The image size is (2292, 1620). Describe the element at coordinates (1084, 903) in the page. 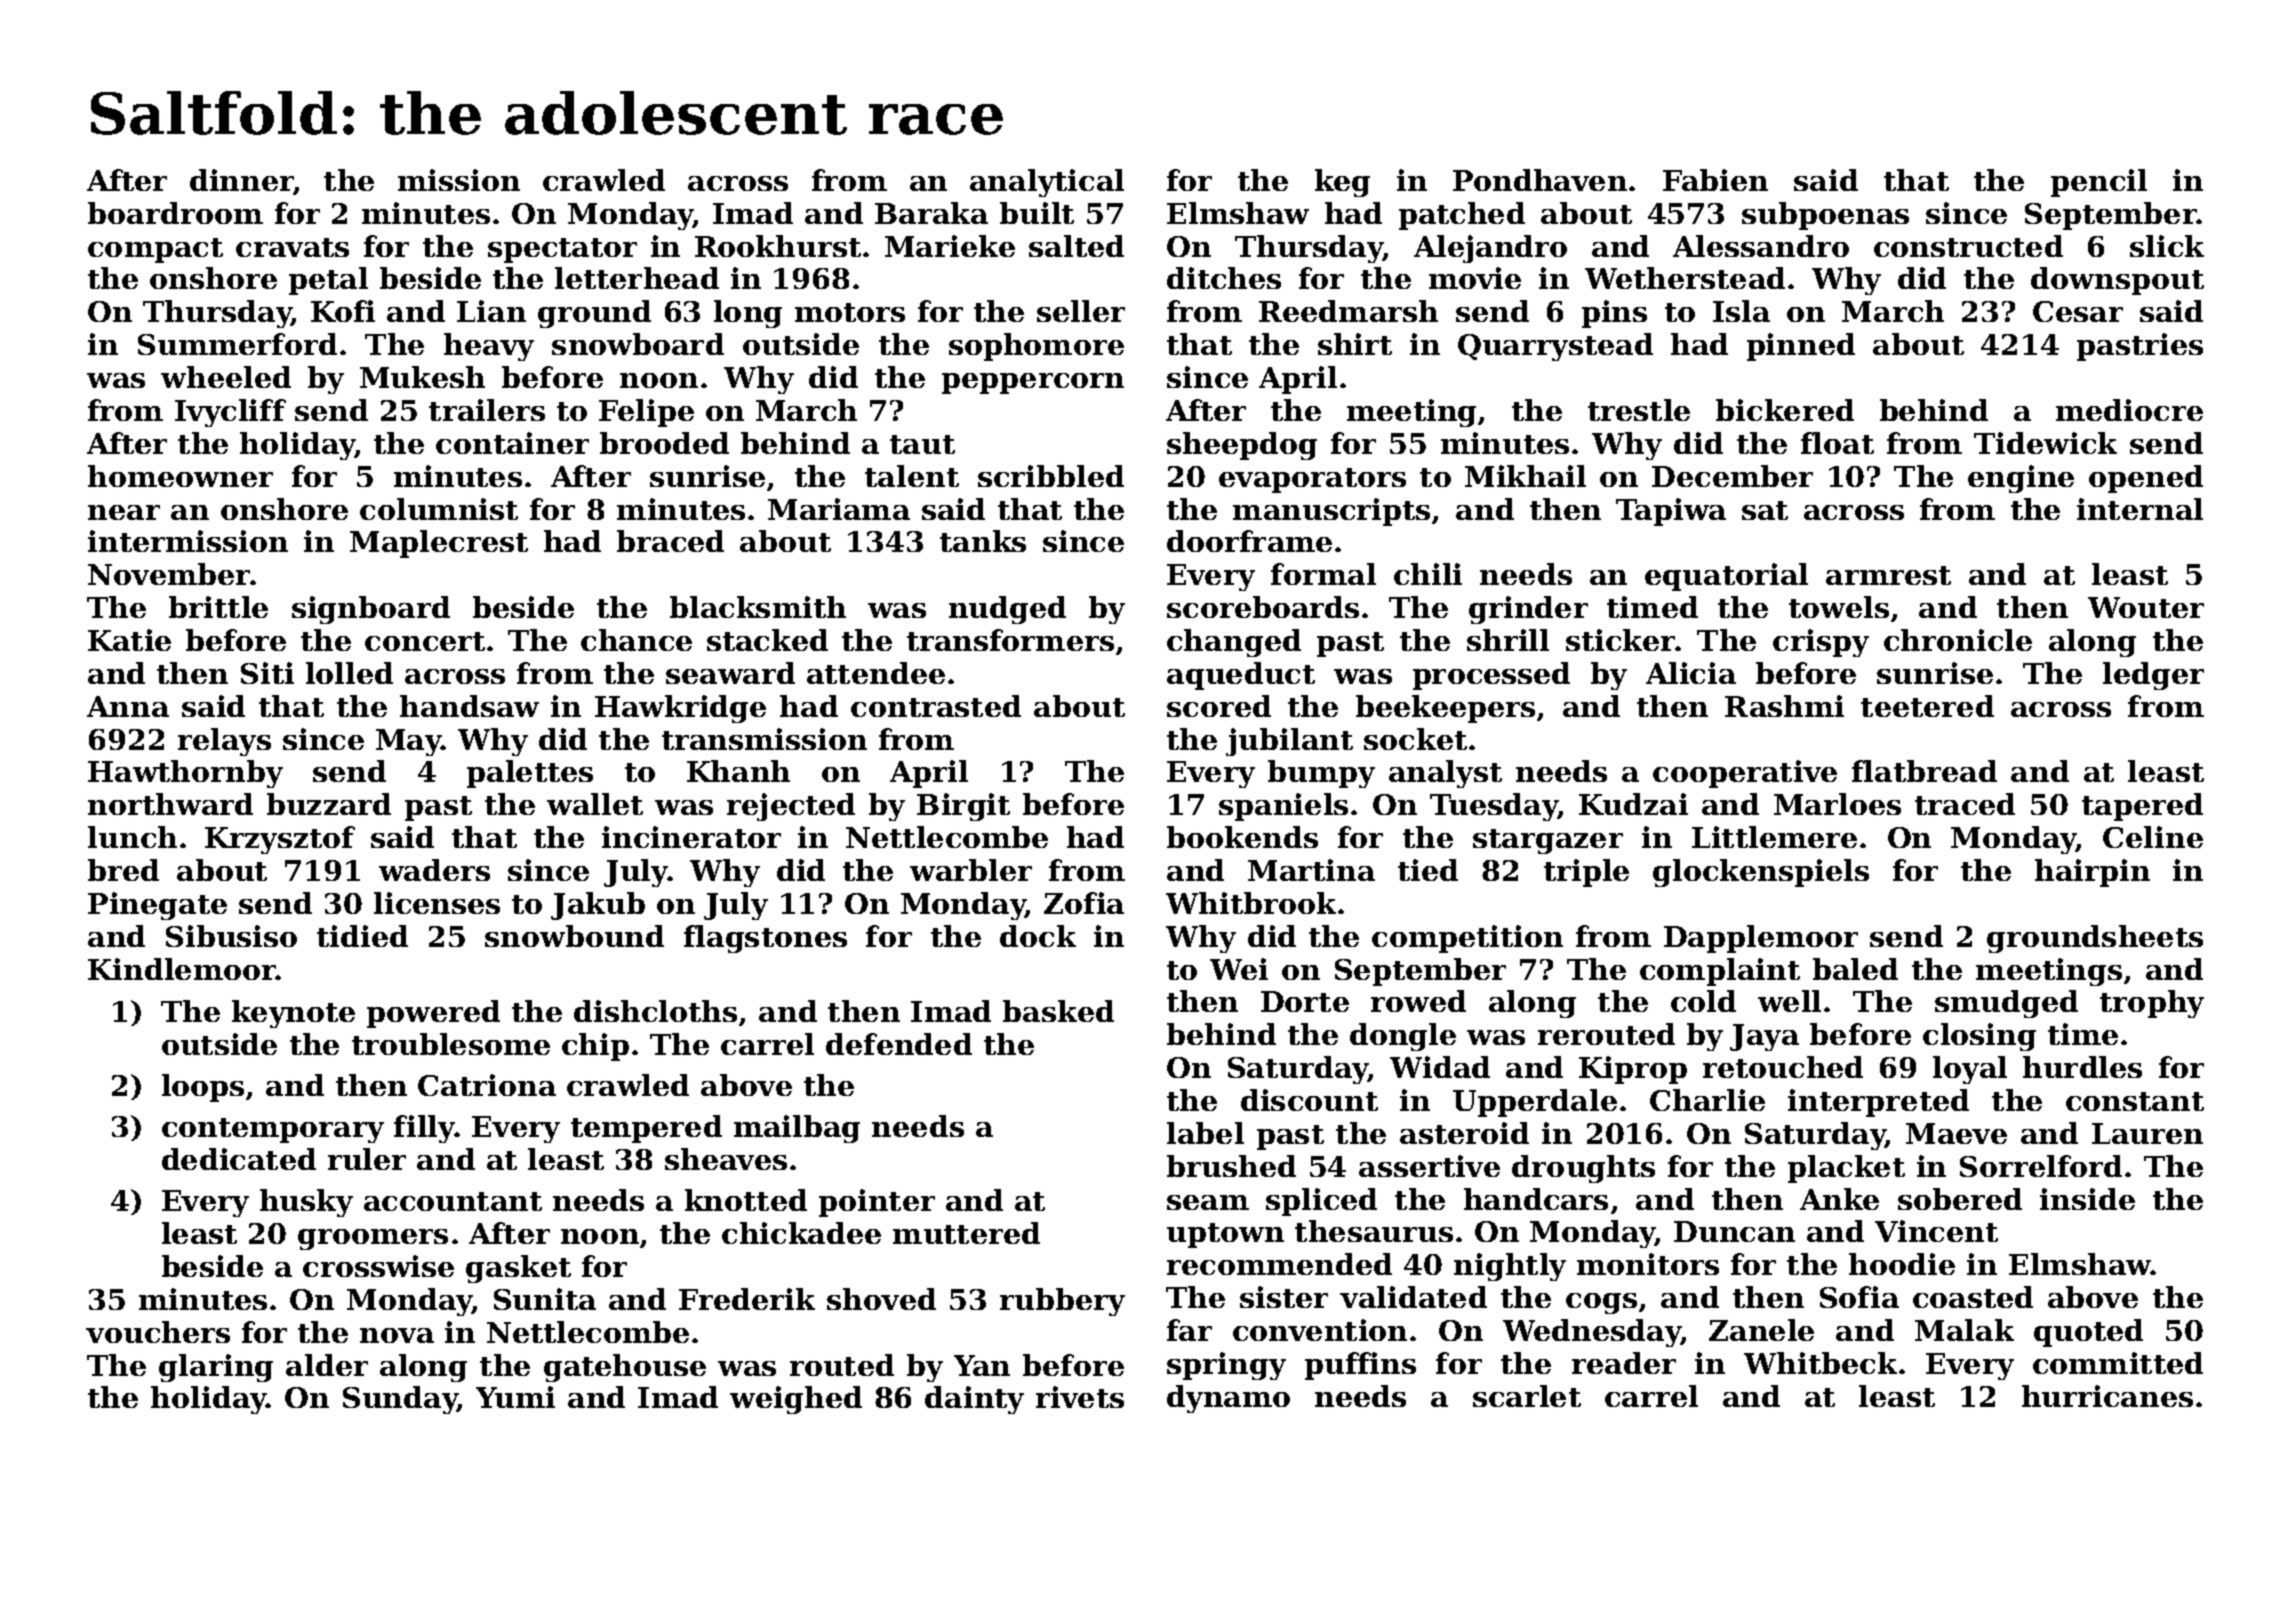

I see `Zofia` at that location.
